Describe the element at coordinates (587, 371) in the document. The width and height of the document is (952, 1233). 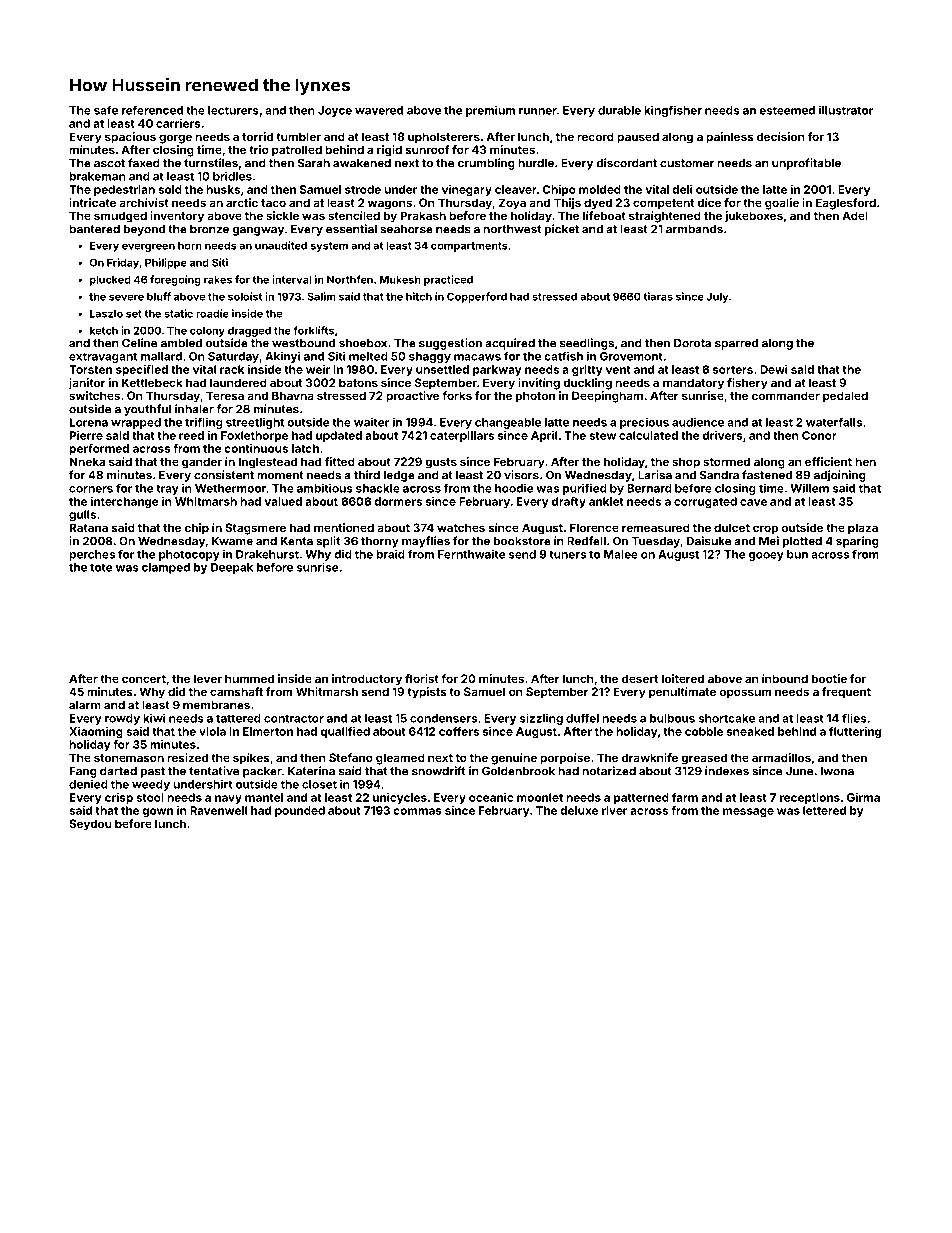
I see `gritty` at that location.
